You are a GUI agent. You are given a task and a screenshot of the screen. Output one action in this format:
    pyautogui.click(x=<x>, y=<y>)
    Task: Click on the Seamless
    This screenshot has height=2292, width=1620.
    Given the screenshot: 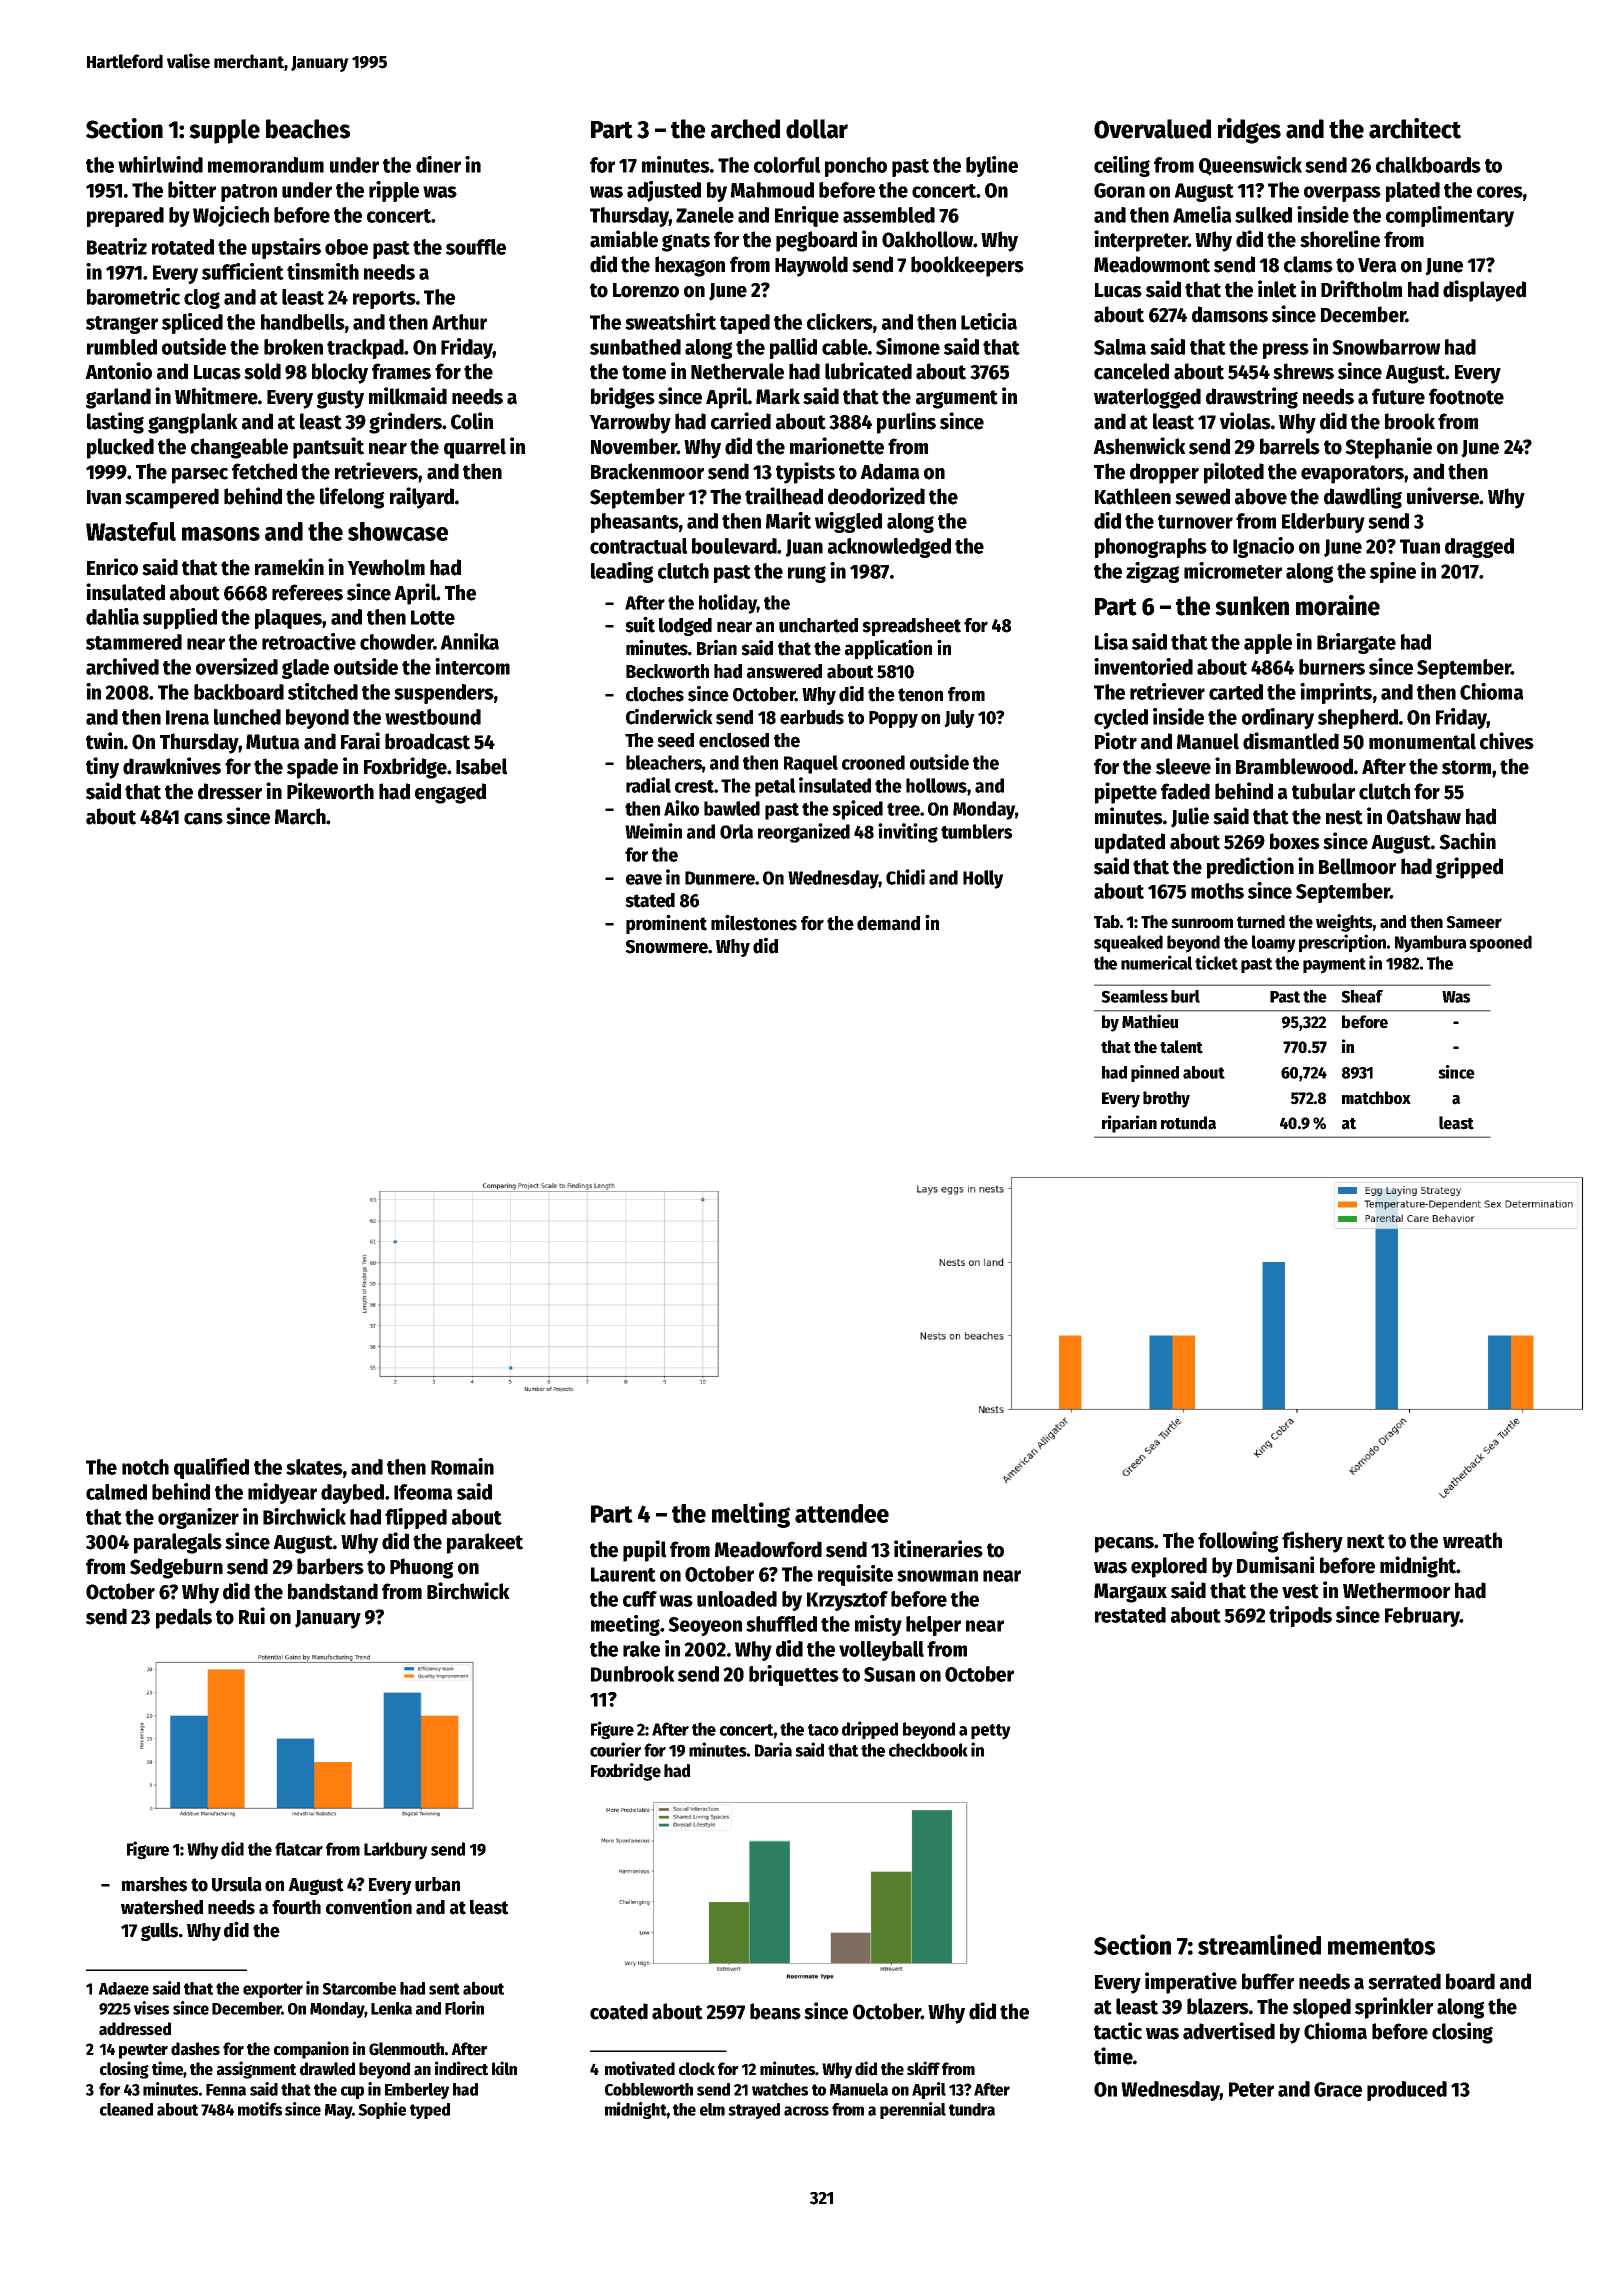 What is the action you would take?
    pyautogui.click(x=1134, y=996)
